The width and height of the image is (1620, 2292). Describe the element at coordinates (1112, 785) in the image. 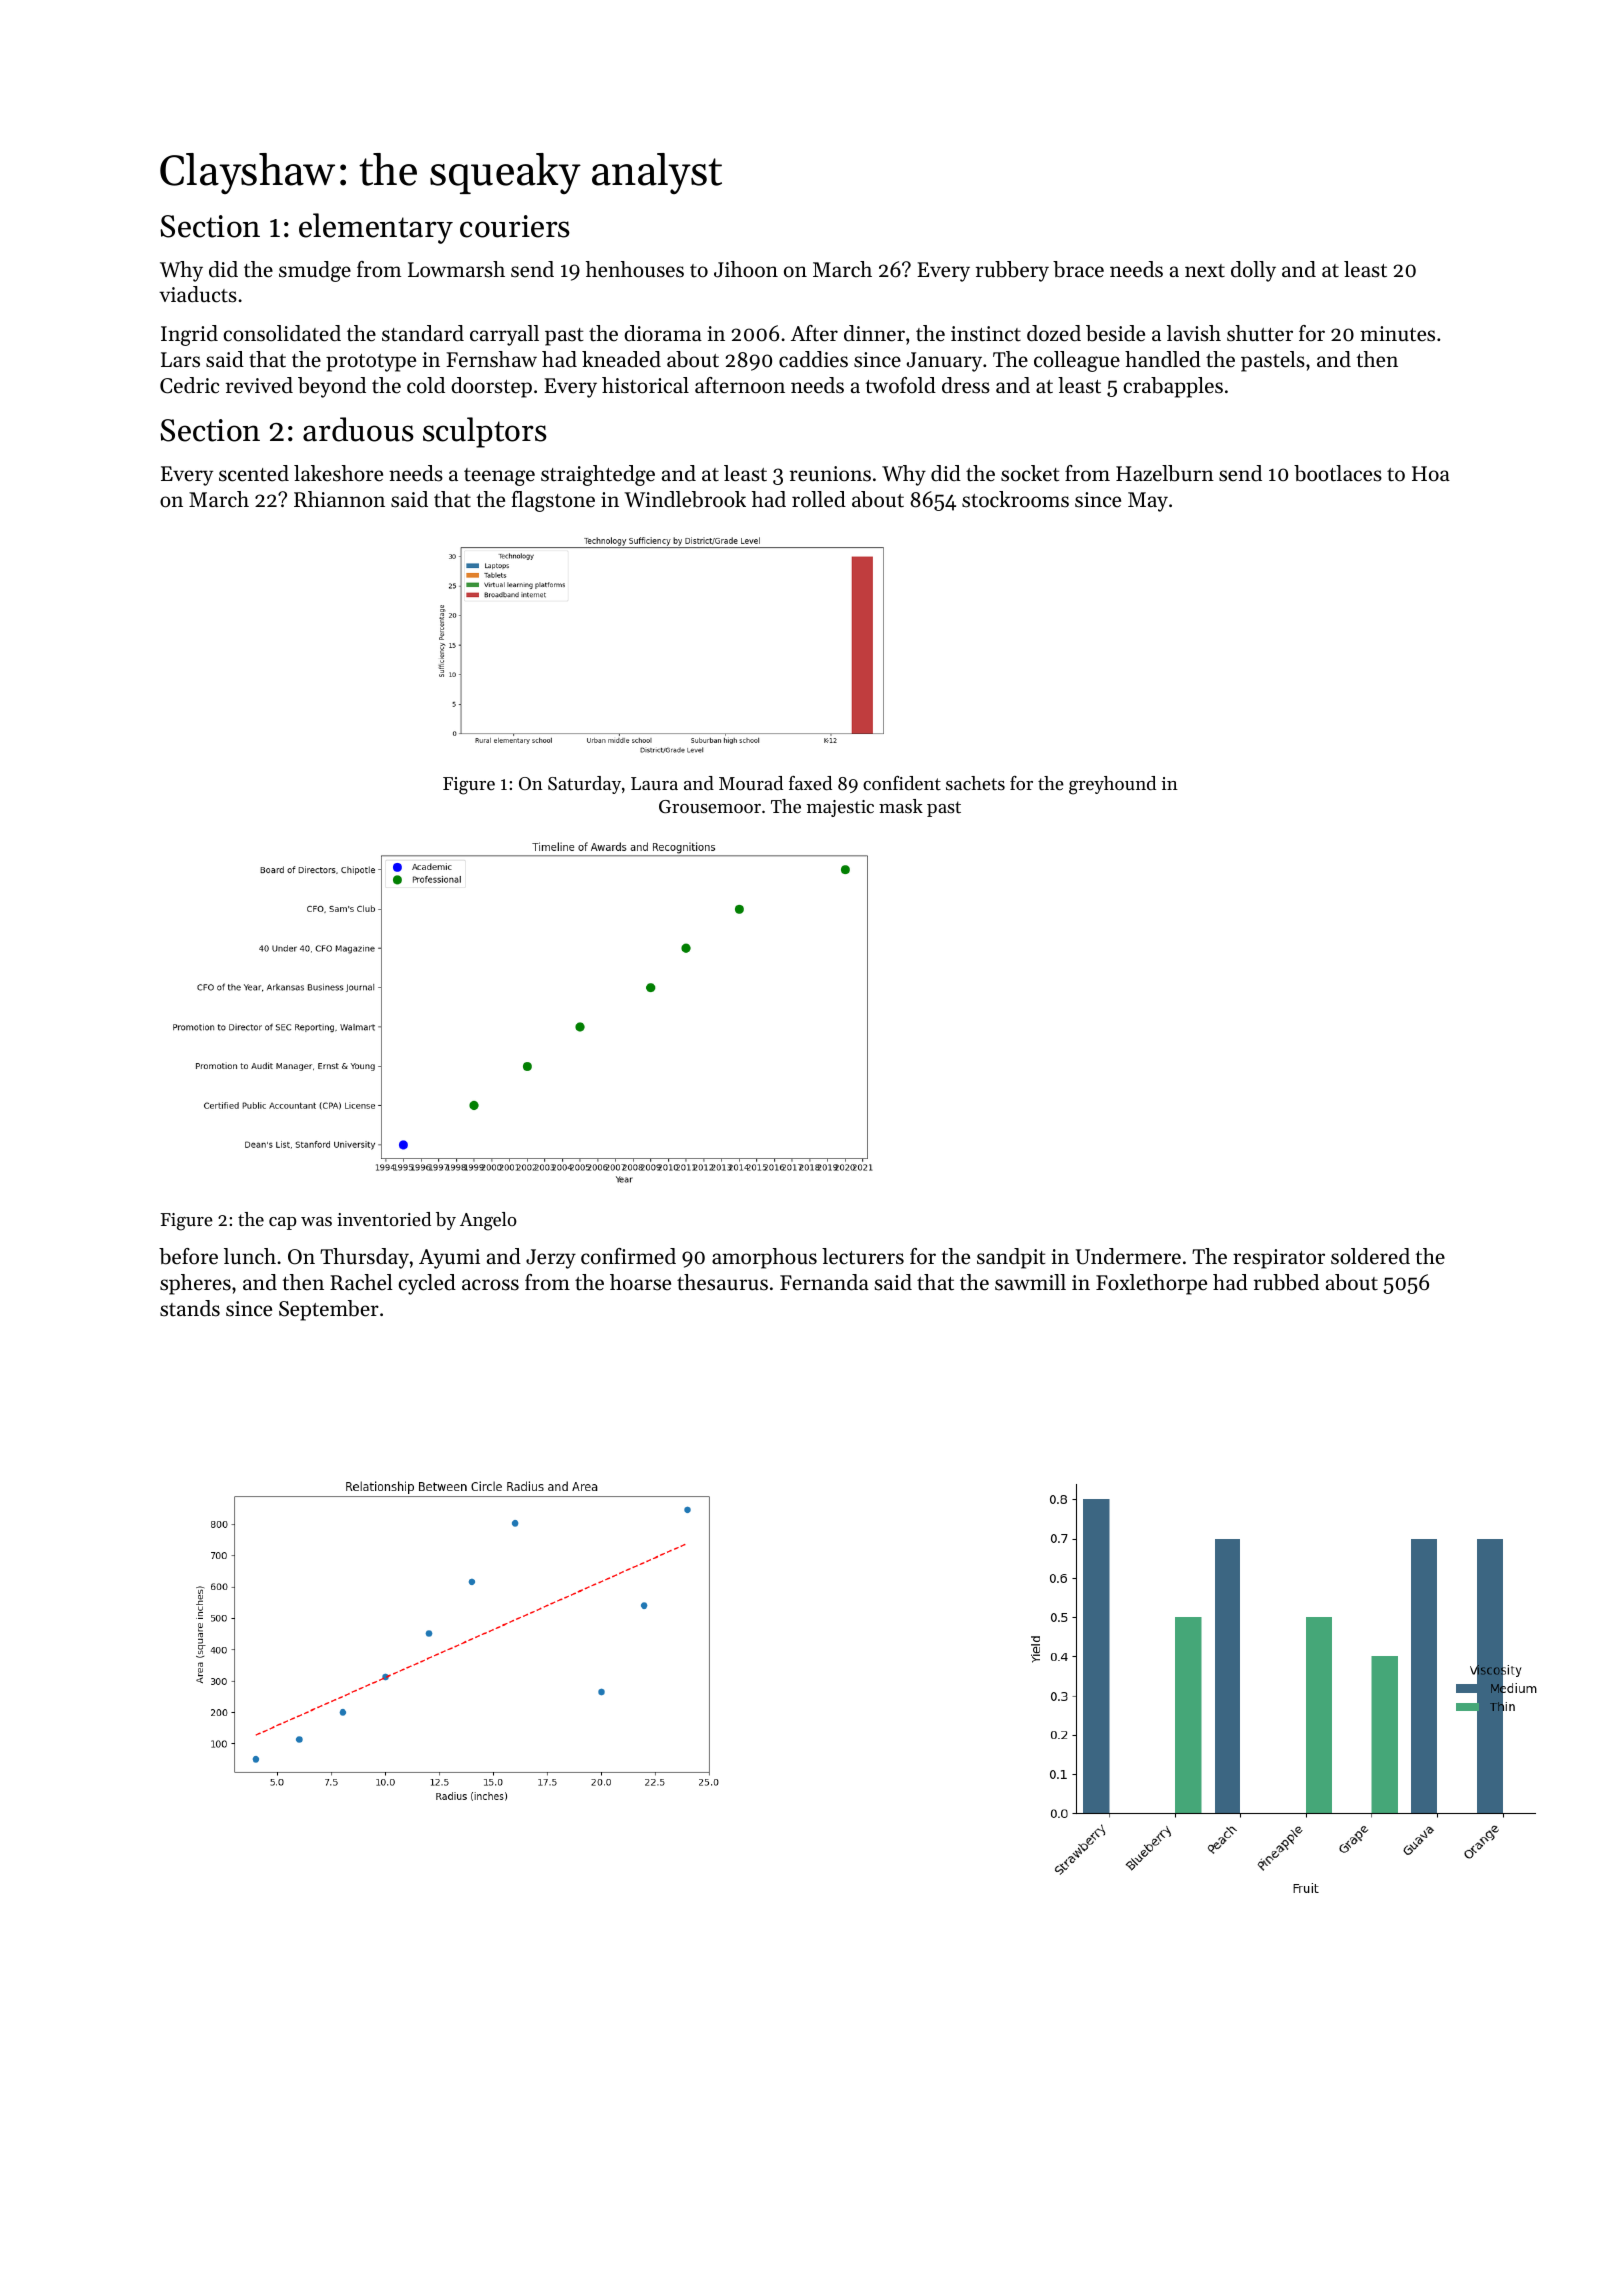

I see `greyhound` at that location.
